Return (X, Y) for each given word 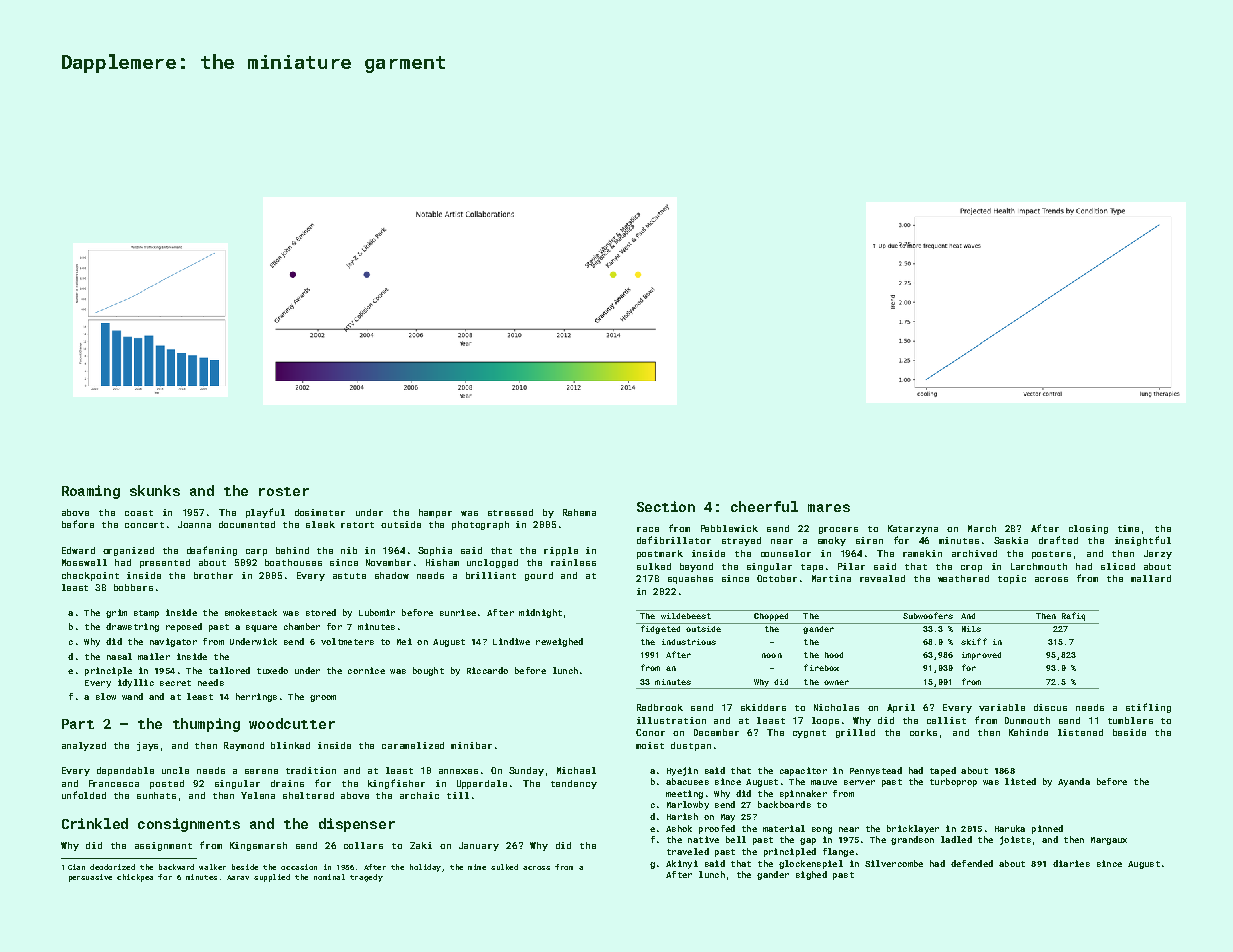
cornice (366, 670)
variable (1002, 707)
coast (139, 513)
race (648, 529)
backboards (784, 804)
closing (1088, 529)
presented (165, 563)
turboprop (953, 782)
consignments (189, 825)
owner (836, 682)
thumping (206, 725)
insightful (1143, 541)
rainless (573, 562)
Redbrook (660, 707)
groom (323, 698)
